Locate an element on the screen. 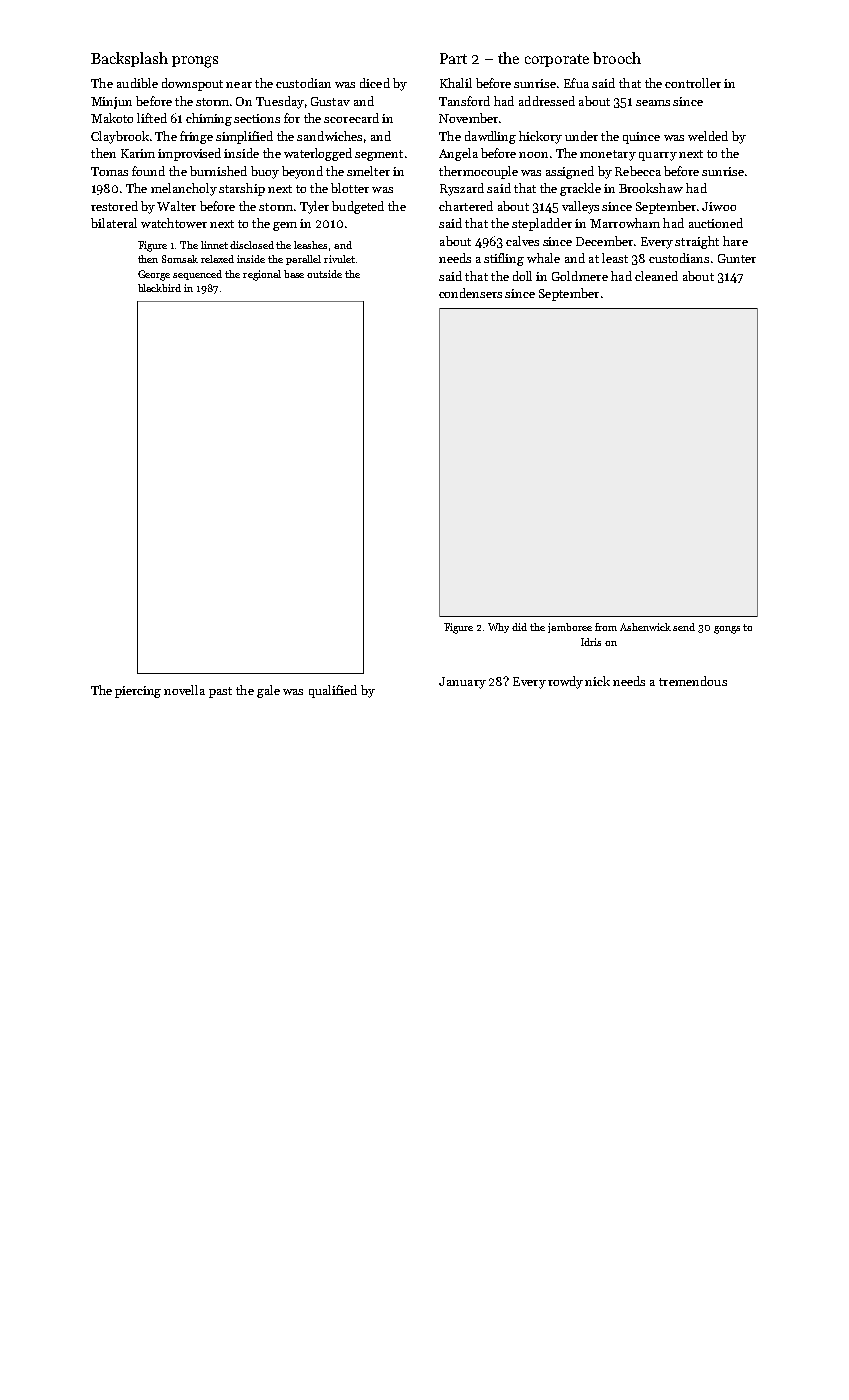 The width and height of the screenshot is (849, 1400). piercing is located at coordinates (138, 692).
